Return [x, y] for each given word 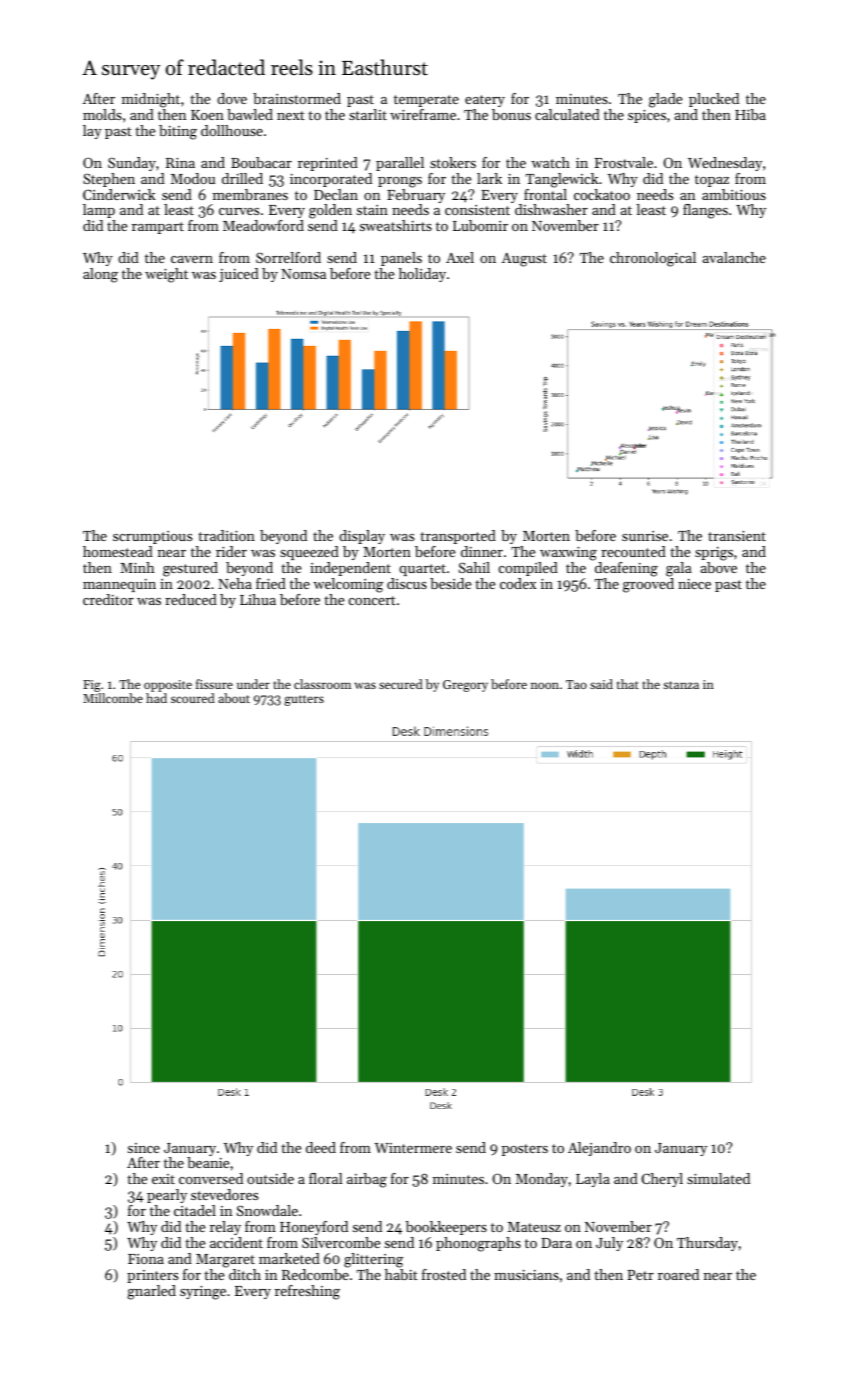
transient [737, 535]
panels [401, 259]
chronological [653, 259]
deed [321, 1147]
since [144, 1148]
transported [458, 537]
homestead [118, 551]
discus [407, 583]
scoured [193, 698]
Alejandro [599, 1149]
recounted [633, 551]
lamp [99, 211]
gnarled [151, 1292]
